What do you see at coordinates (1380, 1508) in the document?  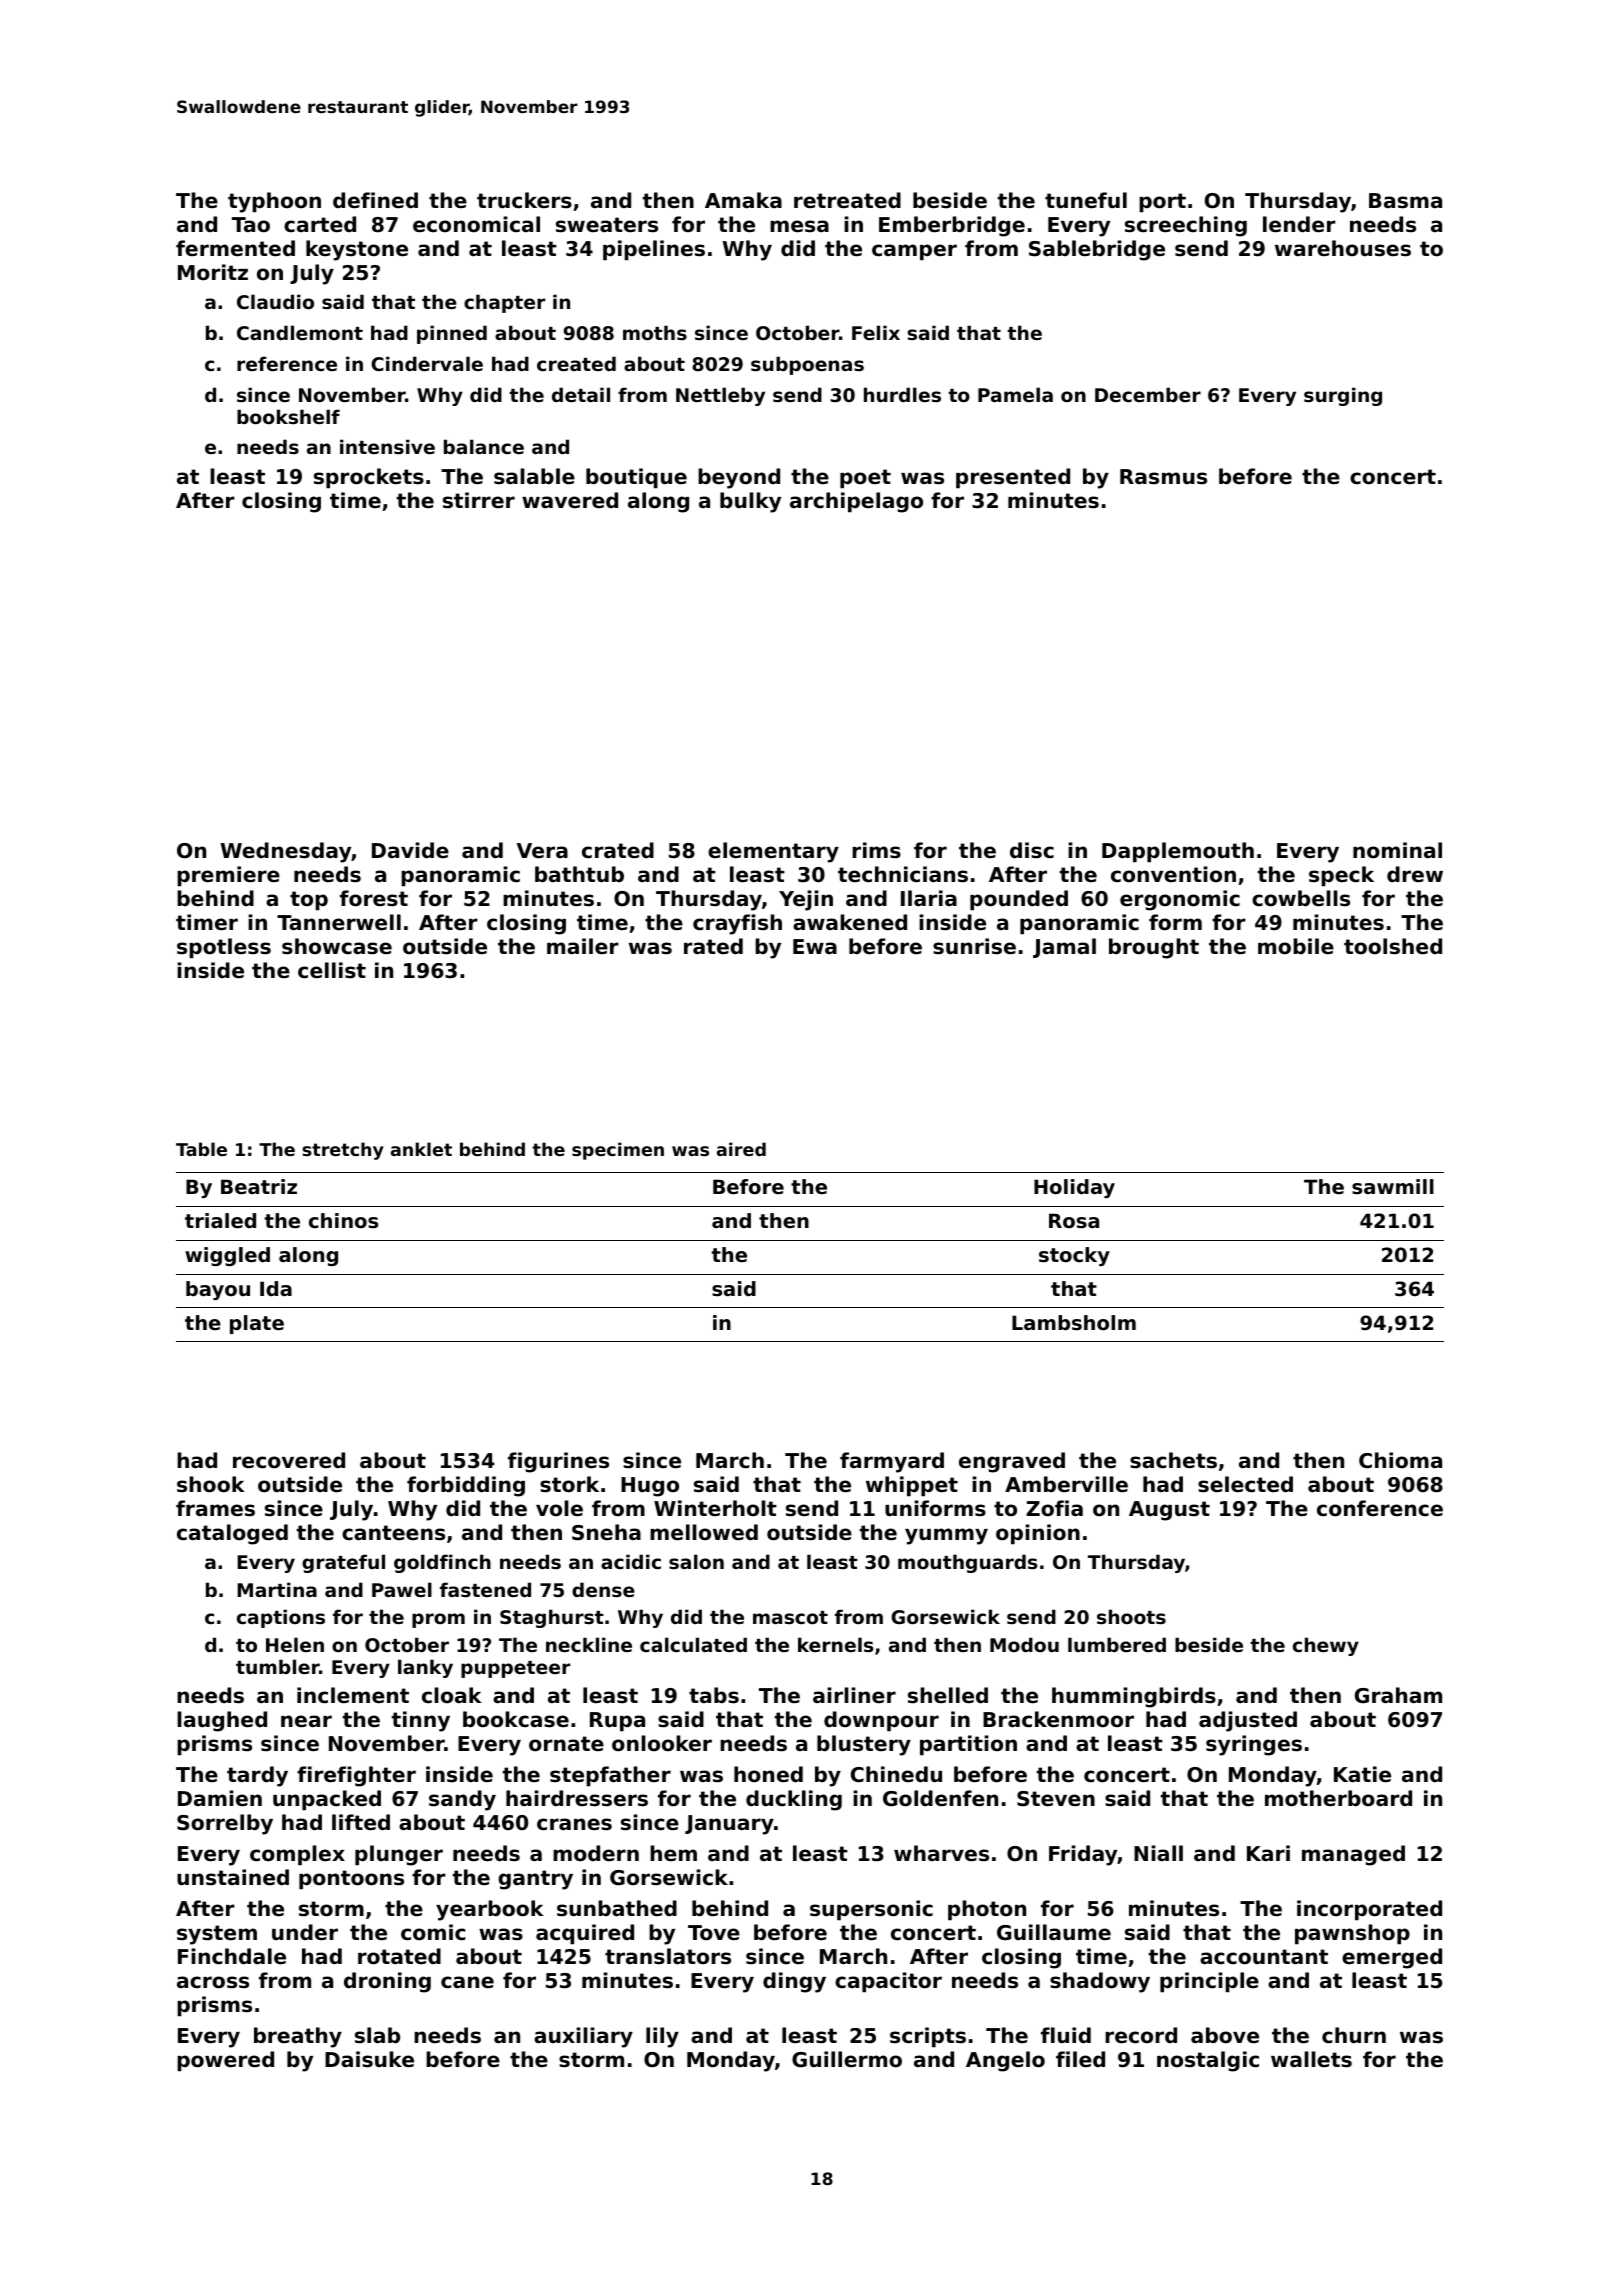 I see `conference` at bounding box center [1380, 1508].
